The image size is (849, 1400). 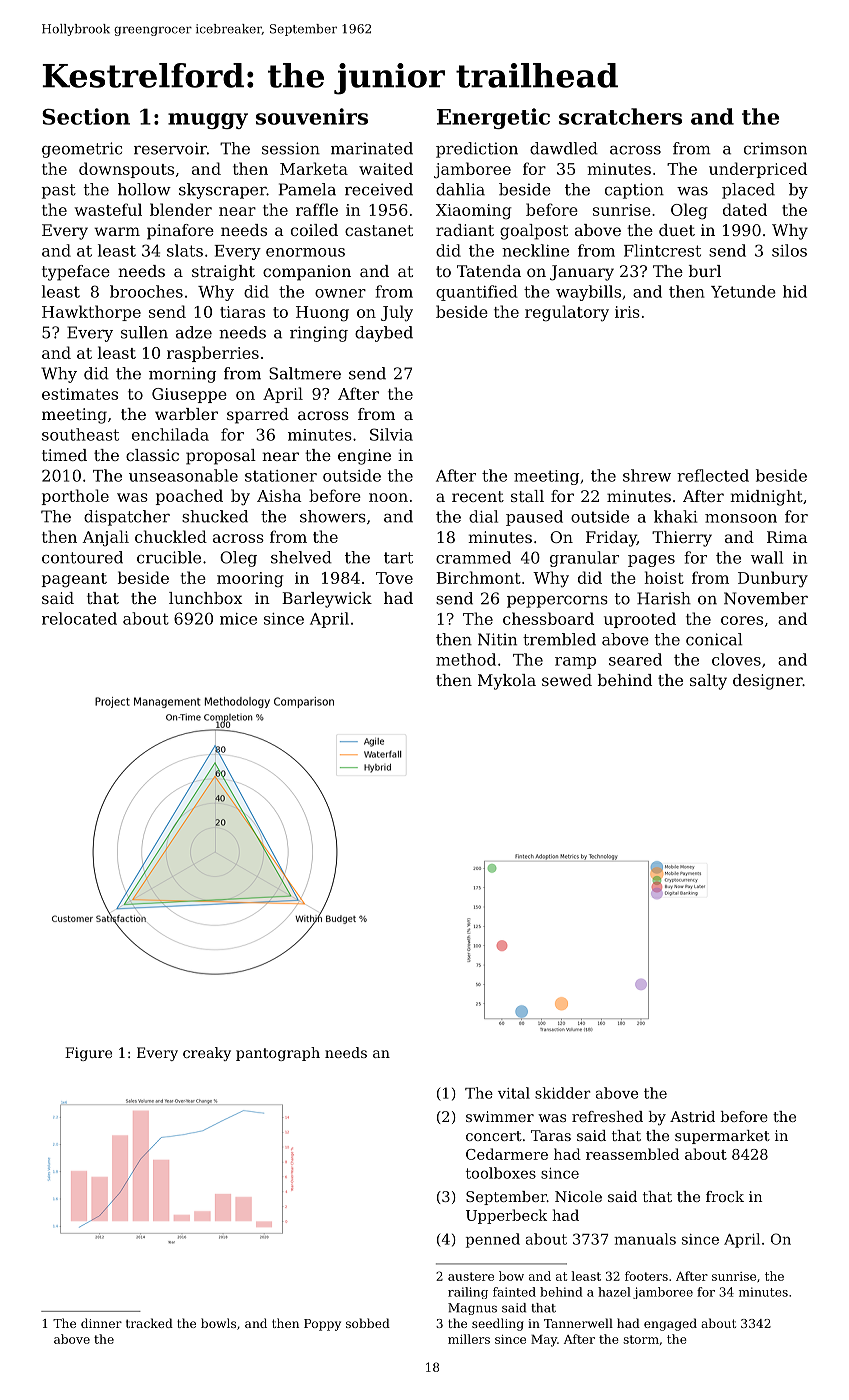 What do you see at coordinates (692, 1116) in the page?
I see `Astrid` at bounding box center [692, 1116].
